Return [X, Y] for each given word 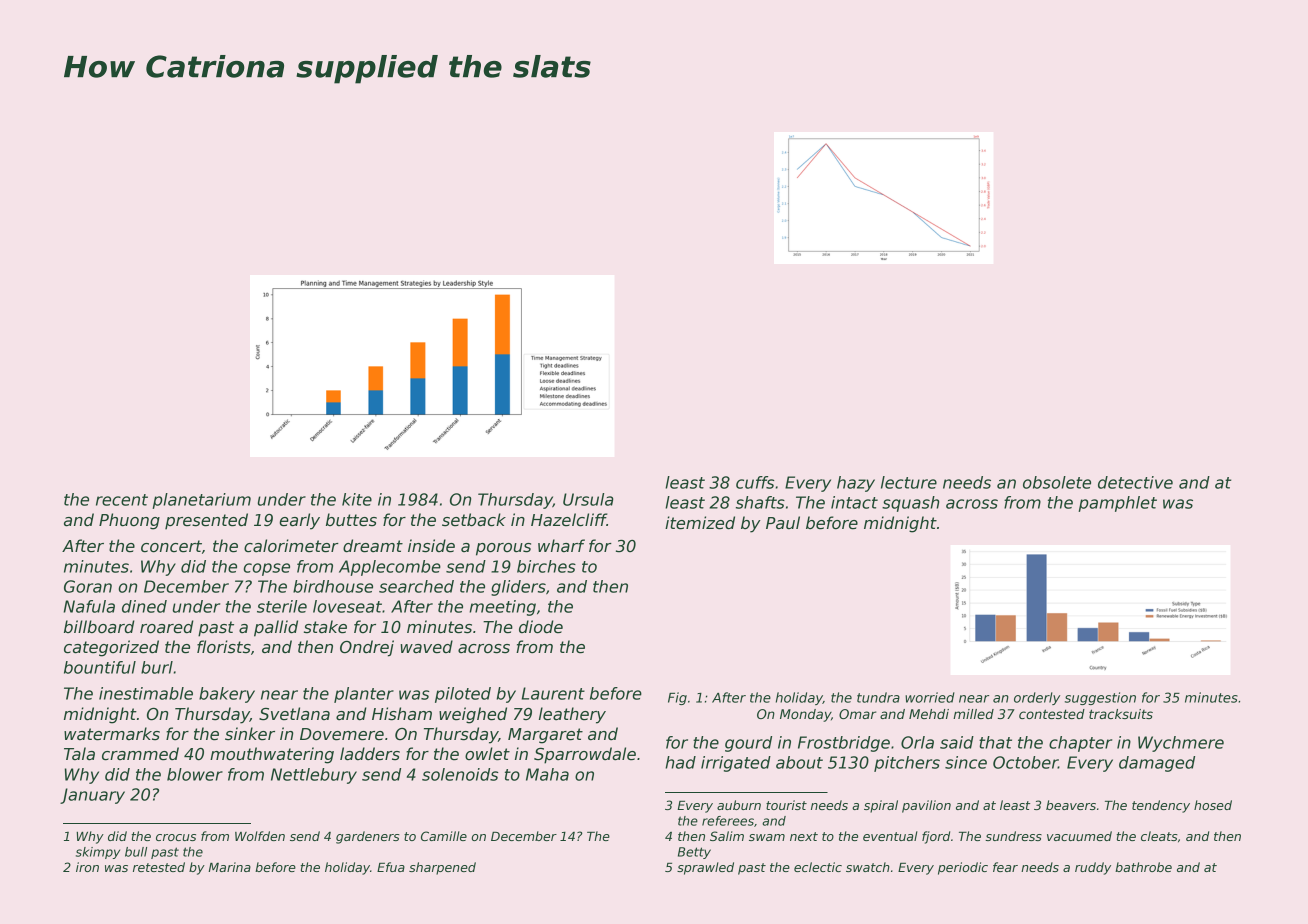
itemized [700, 523]
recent [122, 500]
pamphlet [1117, 504]
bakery [227, 695]
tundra [878, 697]
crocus [176, 837]
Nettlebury [314, 776]
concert [171, 546]
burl [157, 667]
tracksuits [1121, 714]
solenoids [460, 774]
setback [474, 520]
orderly [1037, 698]
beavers [1071, 805]
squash [910, 504]
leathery [572, 715]
